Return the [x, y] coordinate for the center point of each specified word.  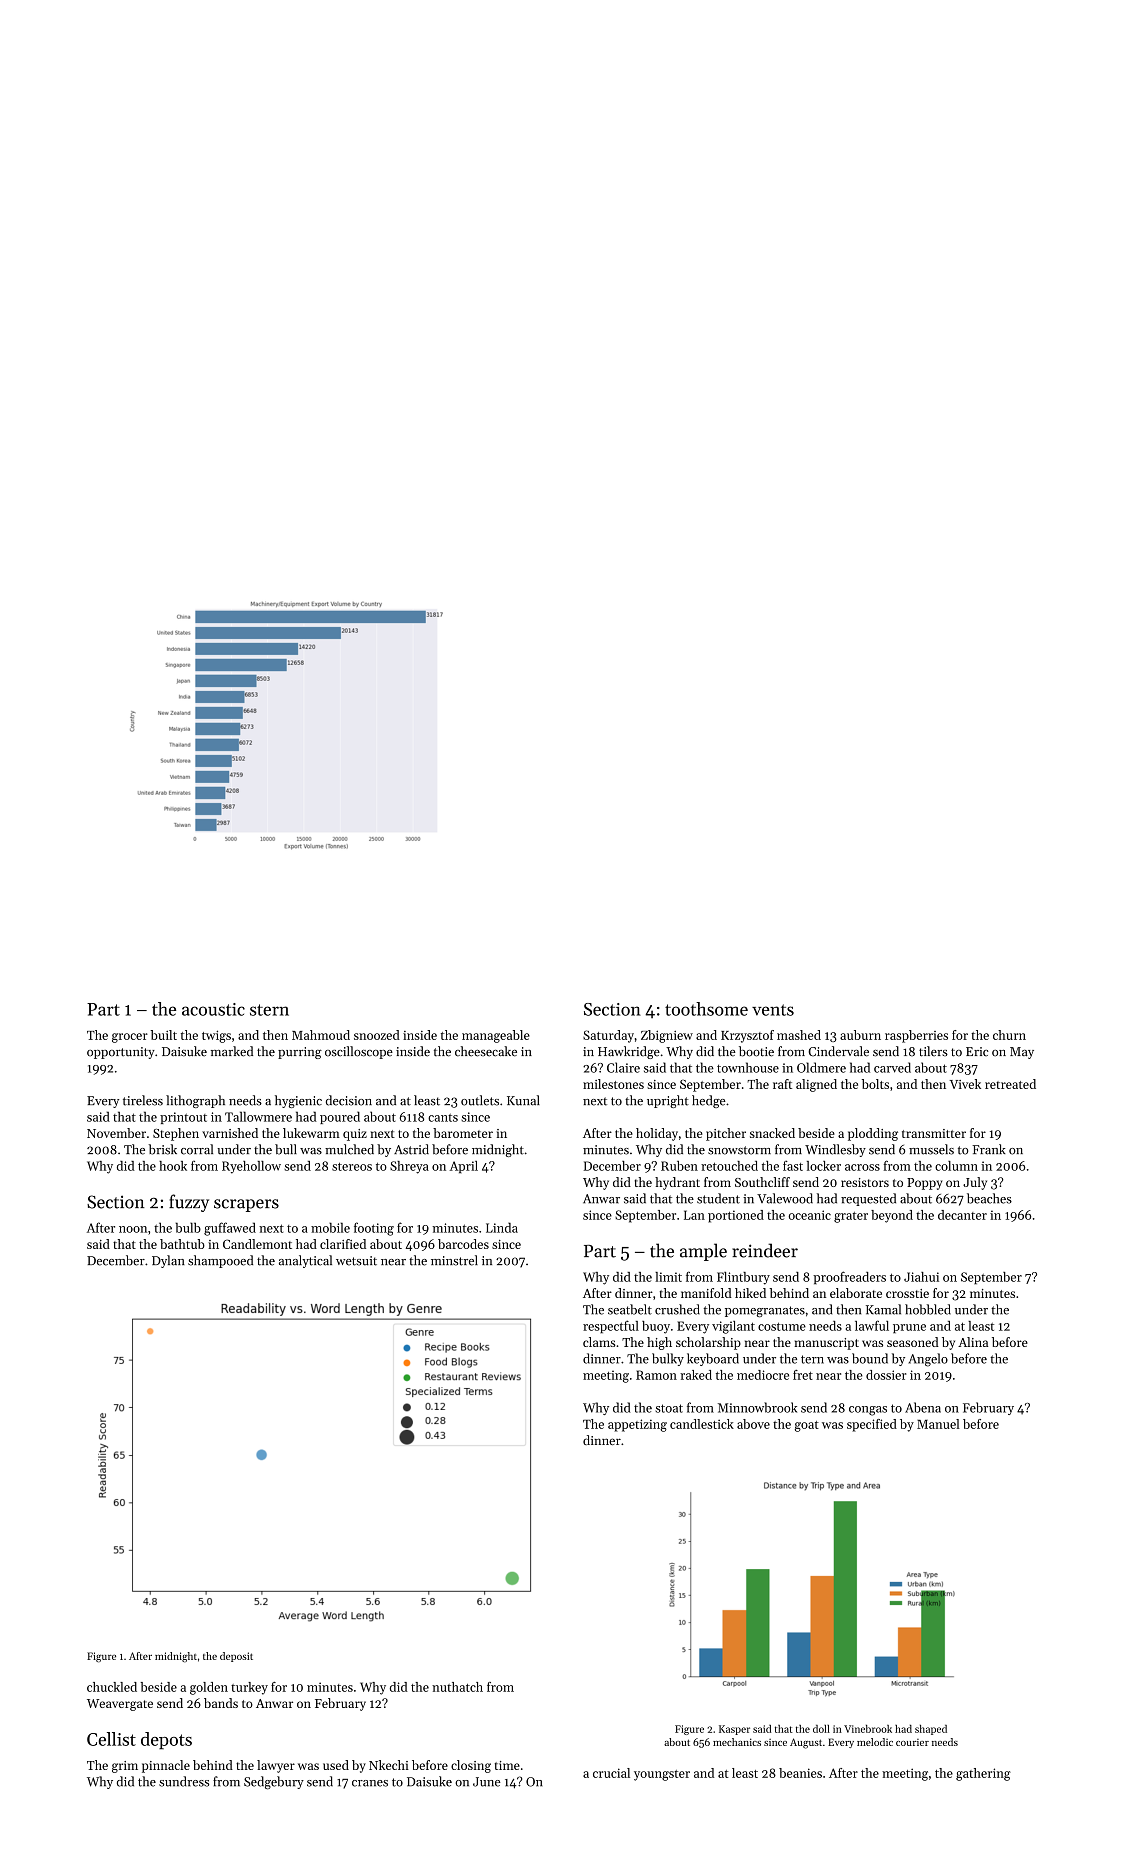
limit [668, 1277]
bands [221, 1703]
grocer [130, 1038]
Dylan [168, 1261]
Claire [623, 1067]
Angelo [928, 1360]
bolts [875, 1084]
